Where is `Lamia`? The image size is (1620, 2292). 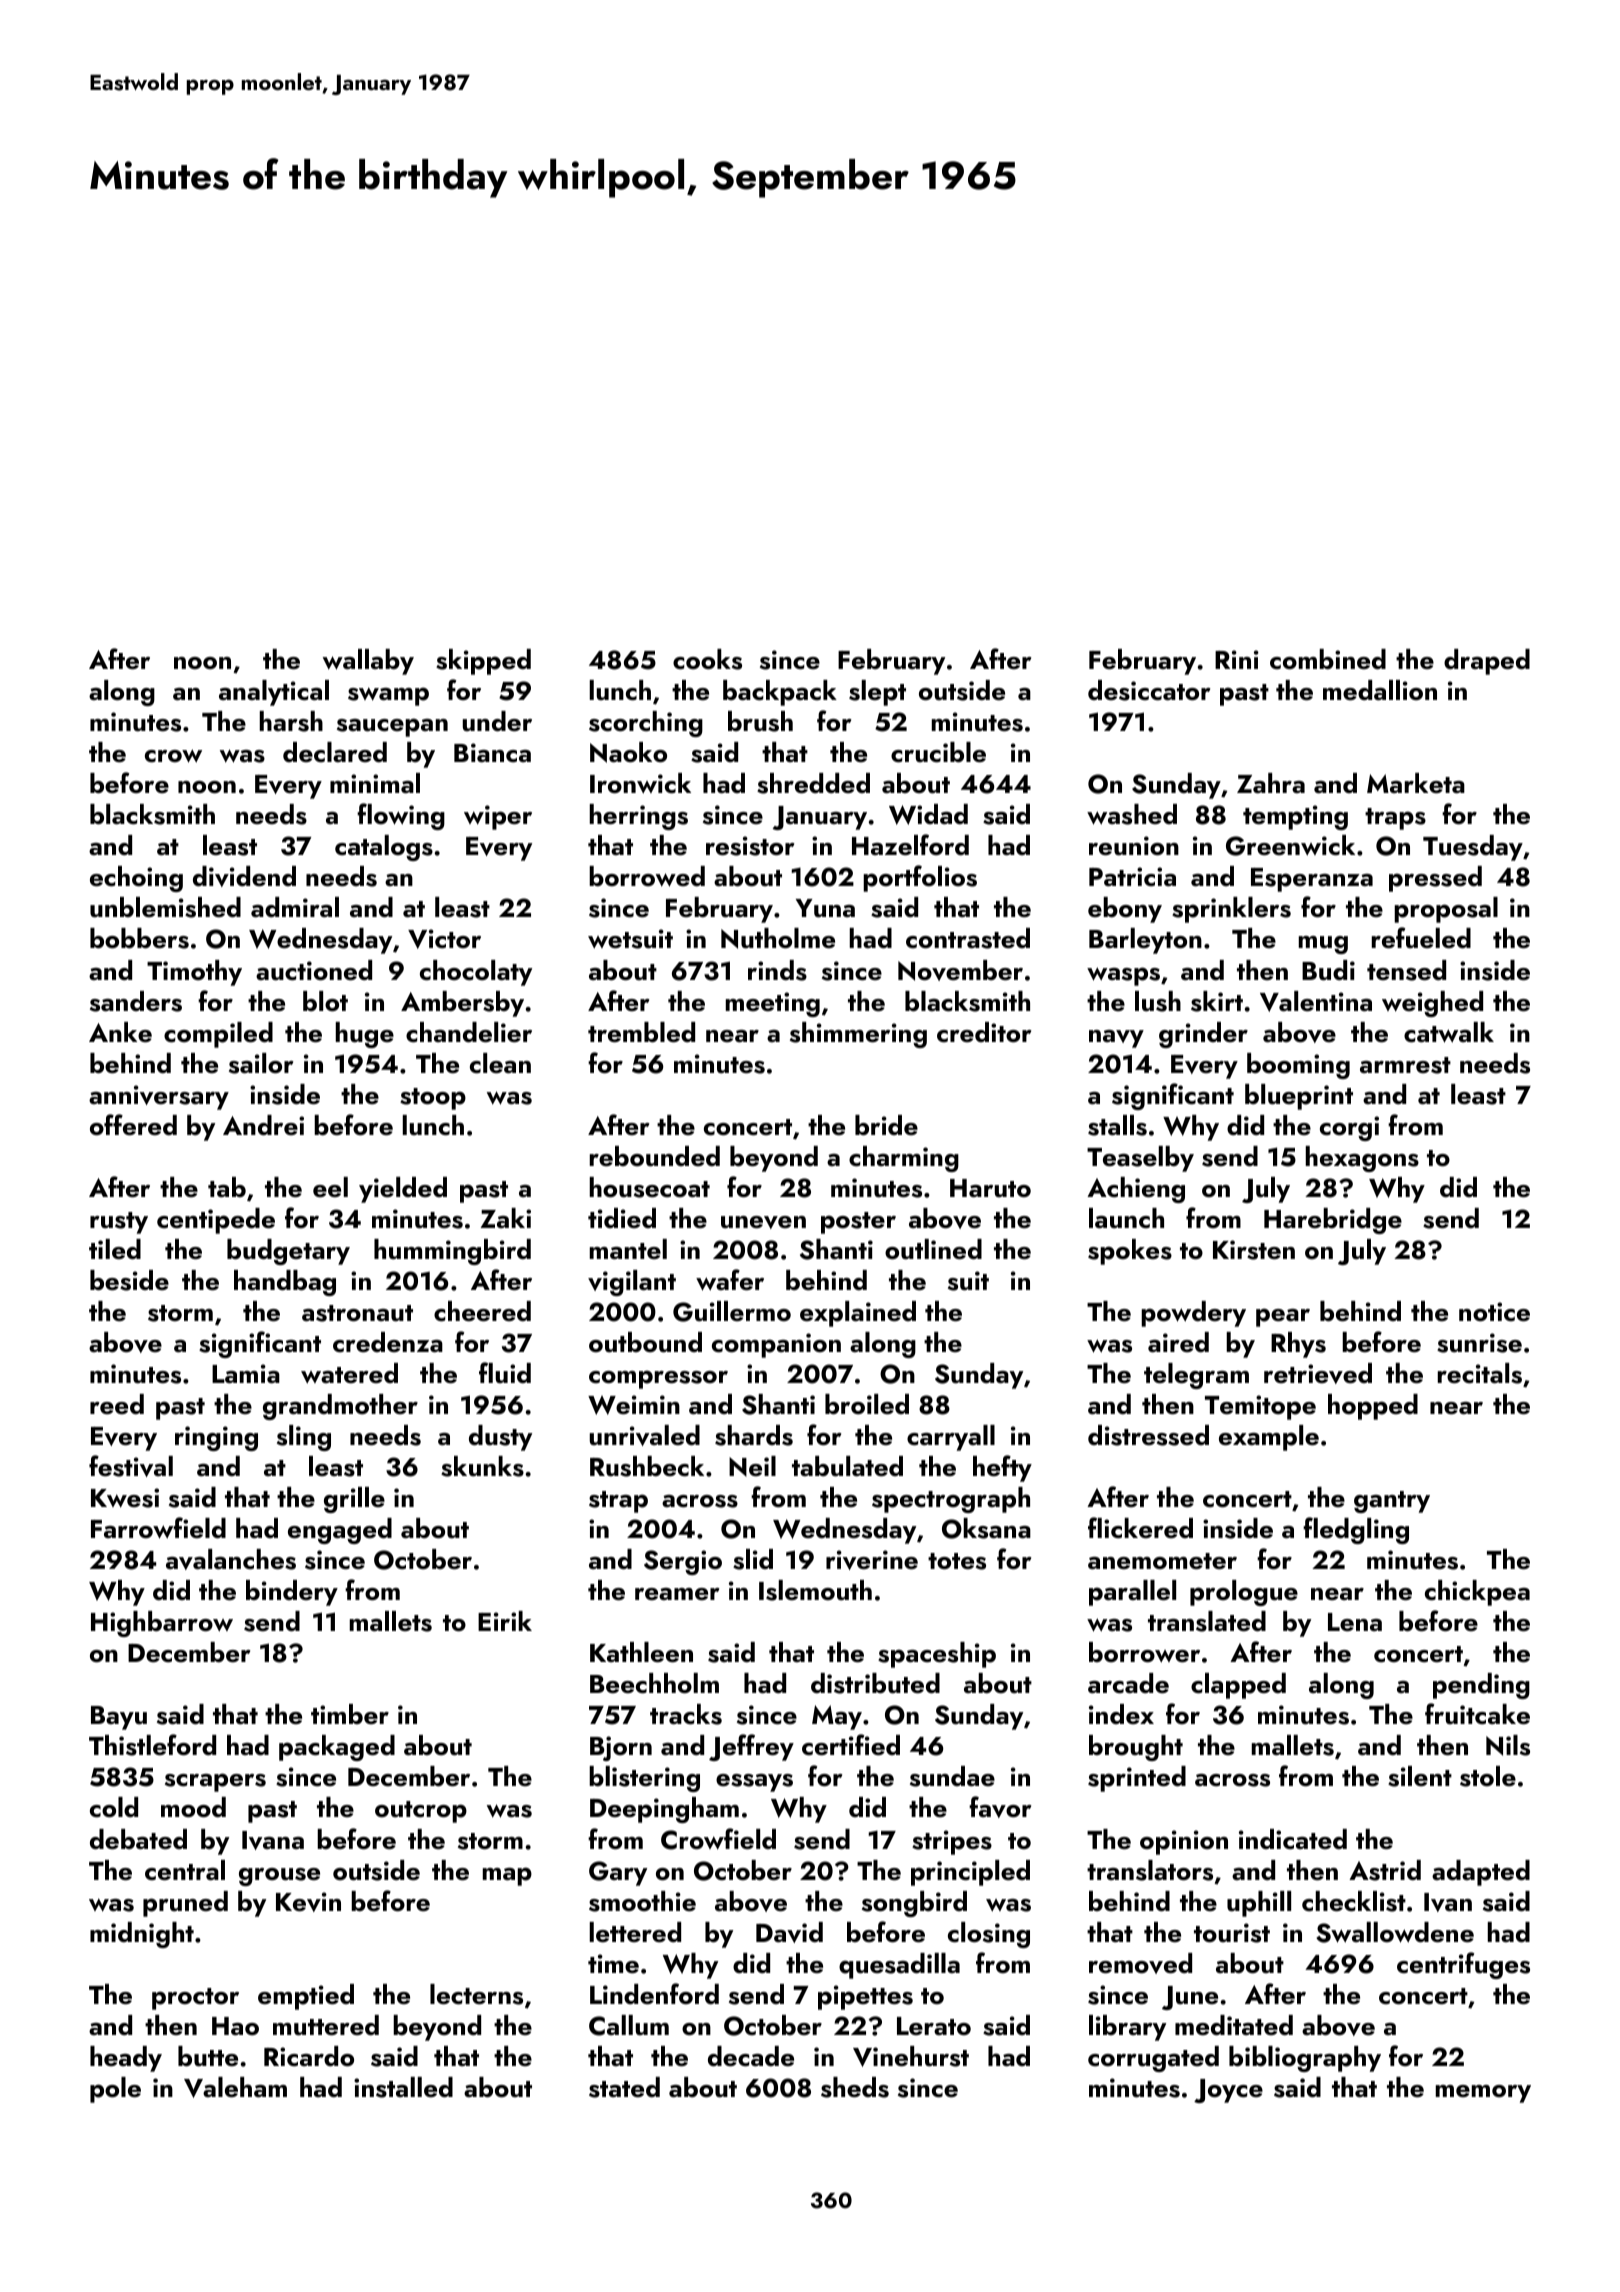 Lamia is located at coordinates (246, 1374).
